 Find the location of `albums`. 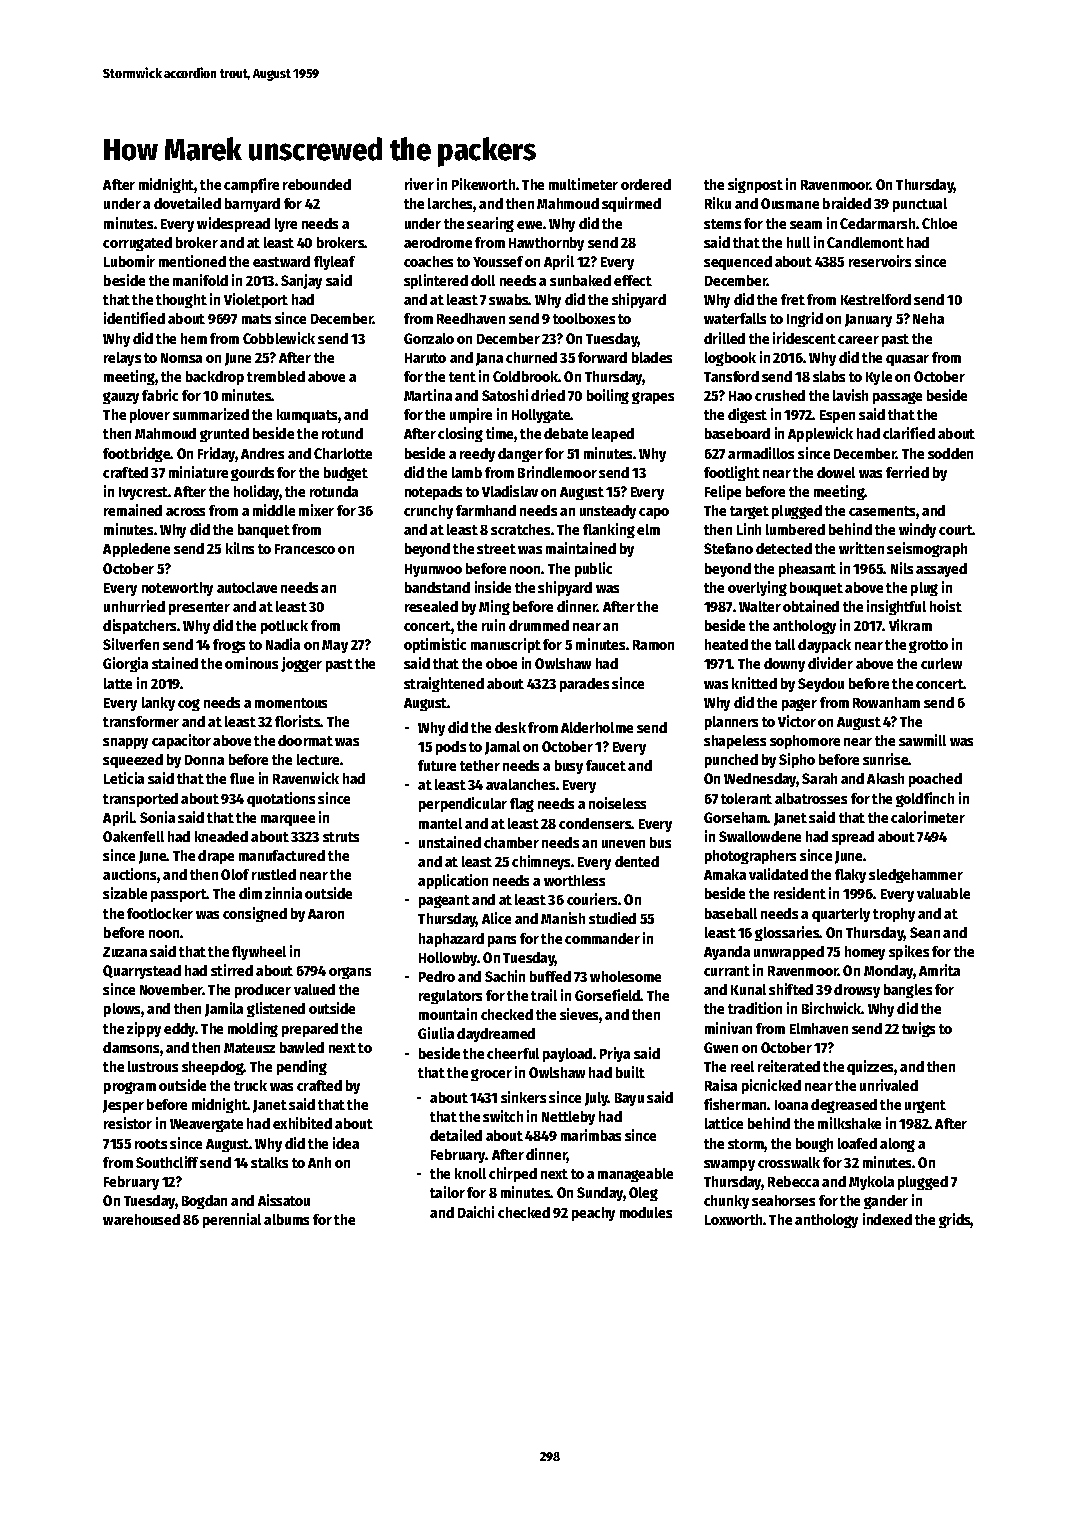

albums is located at coordinates (286, 1219).
